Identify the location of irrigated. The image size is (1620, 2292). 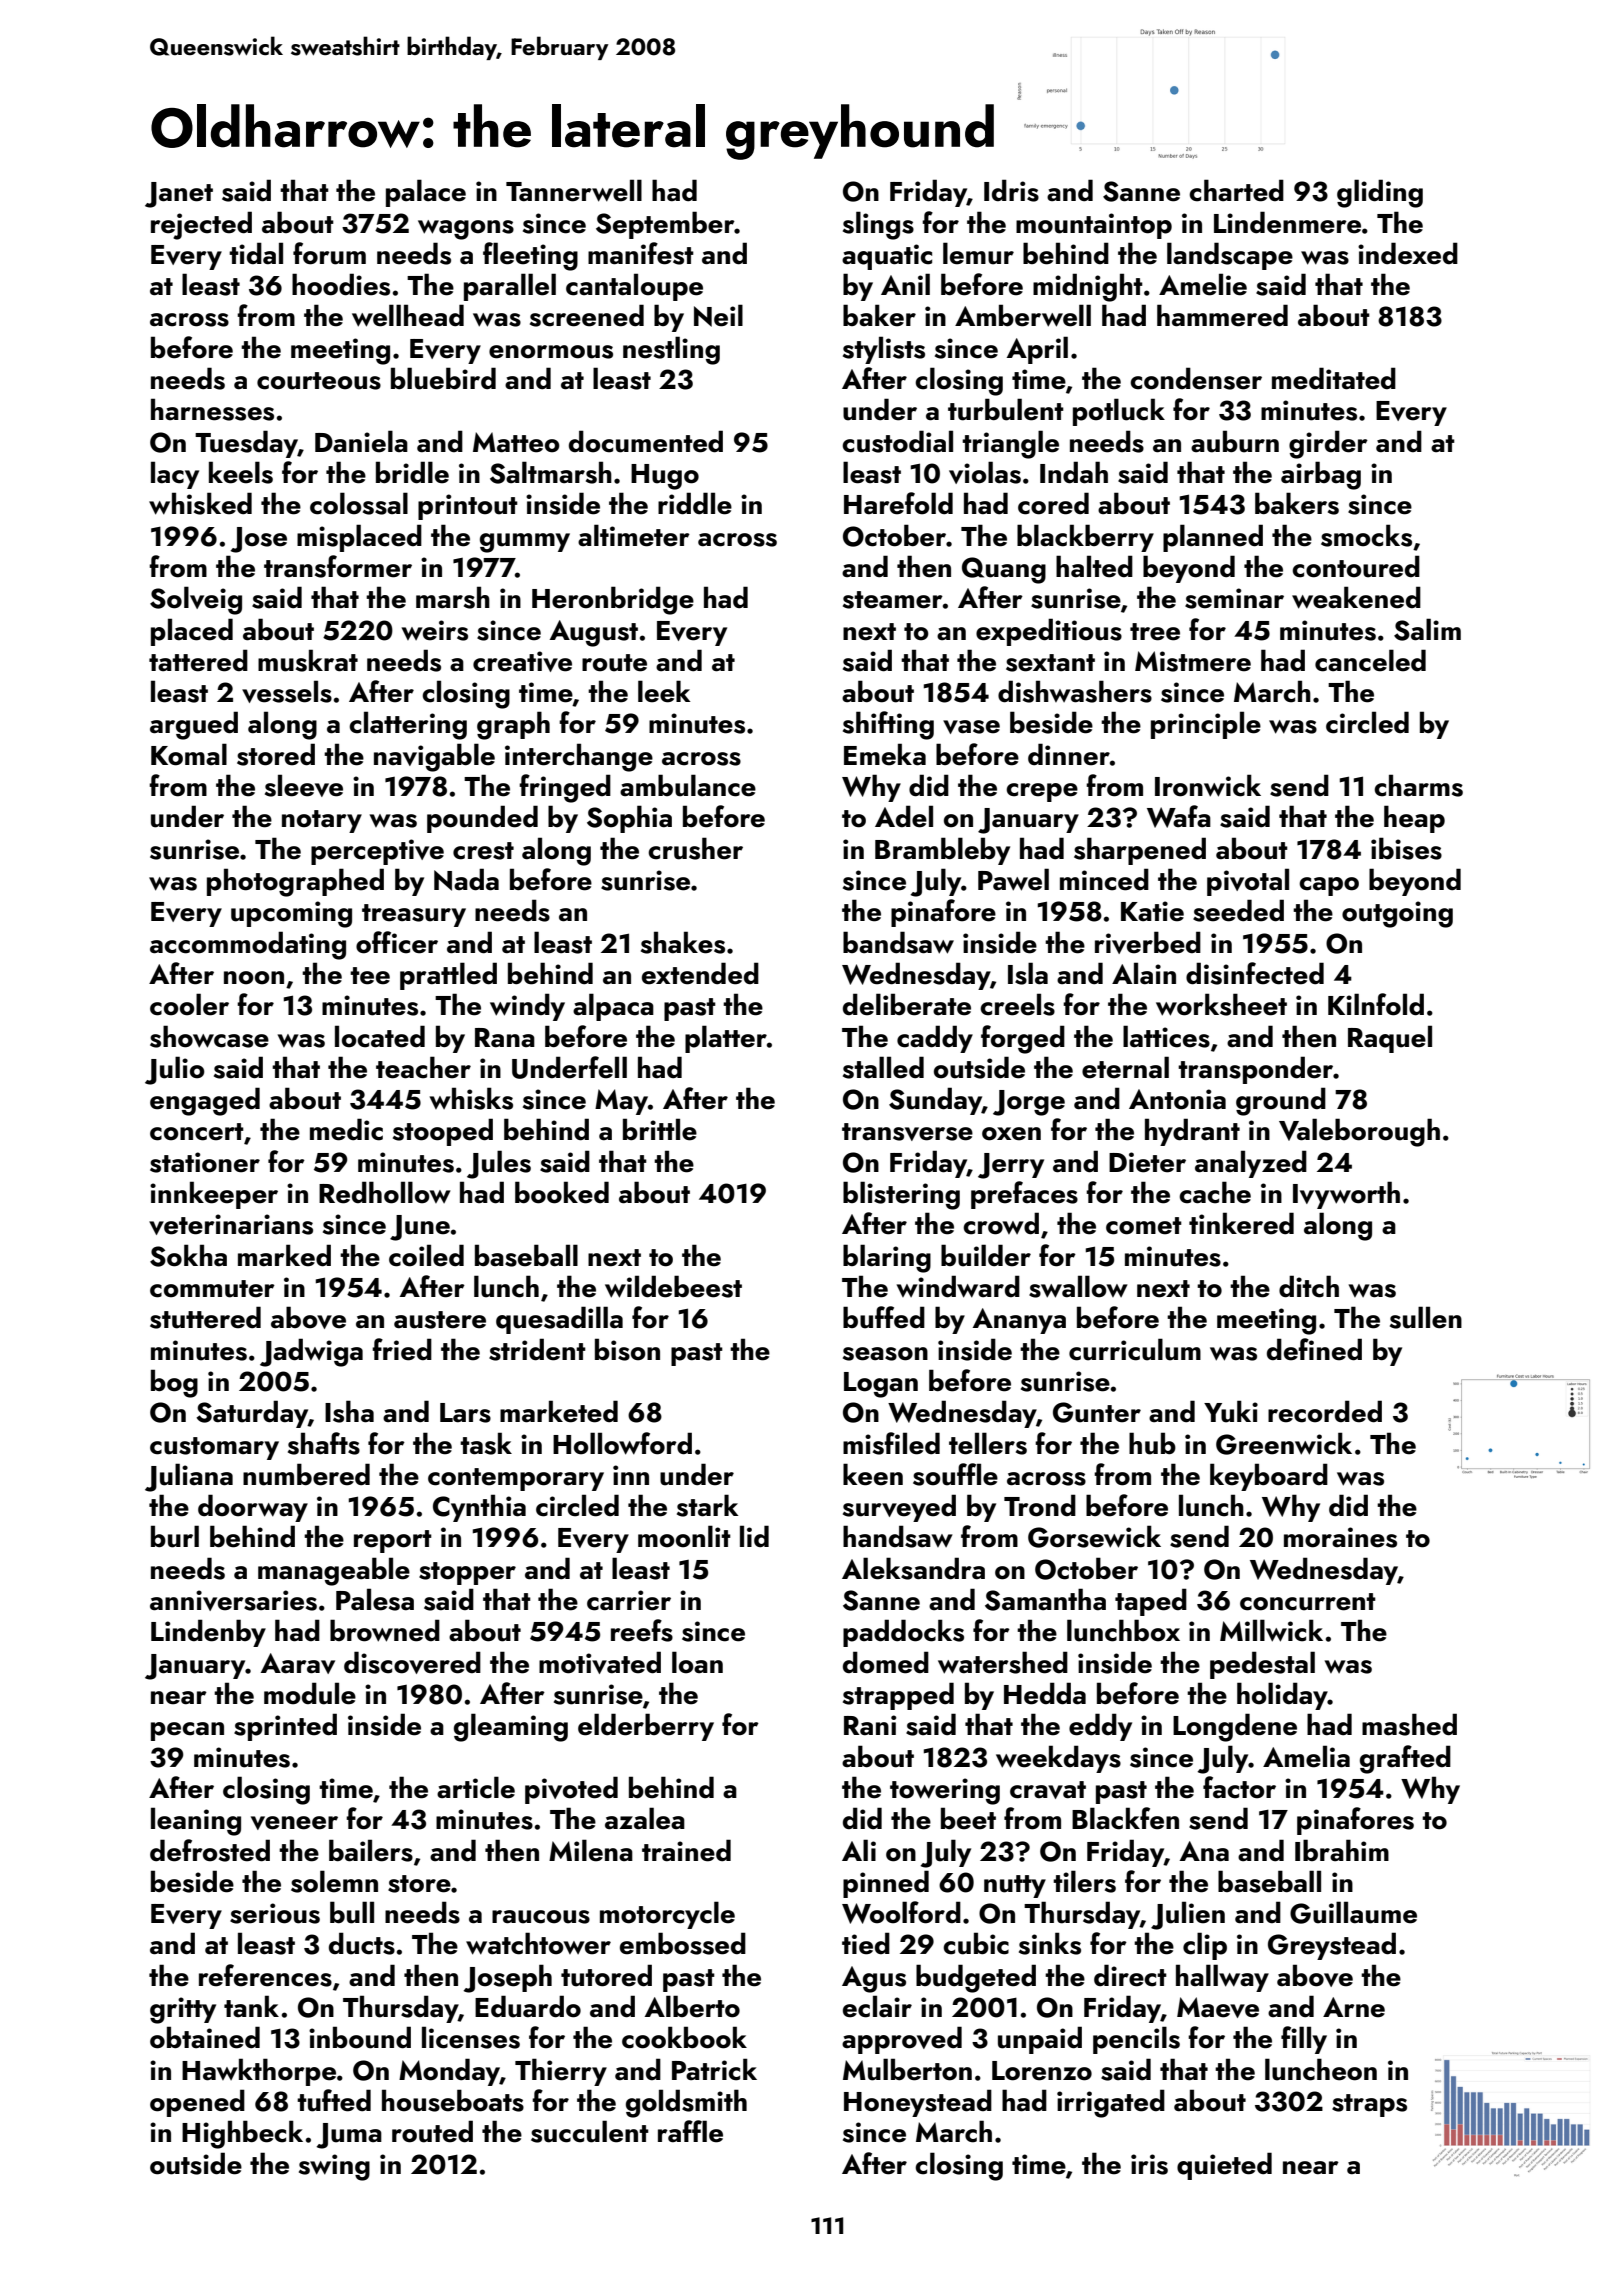
(1111, 2103).
